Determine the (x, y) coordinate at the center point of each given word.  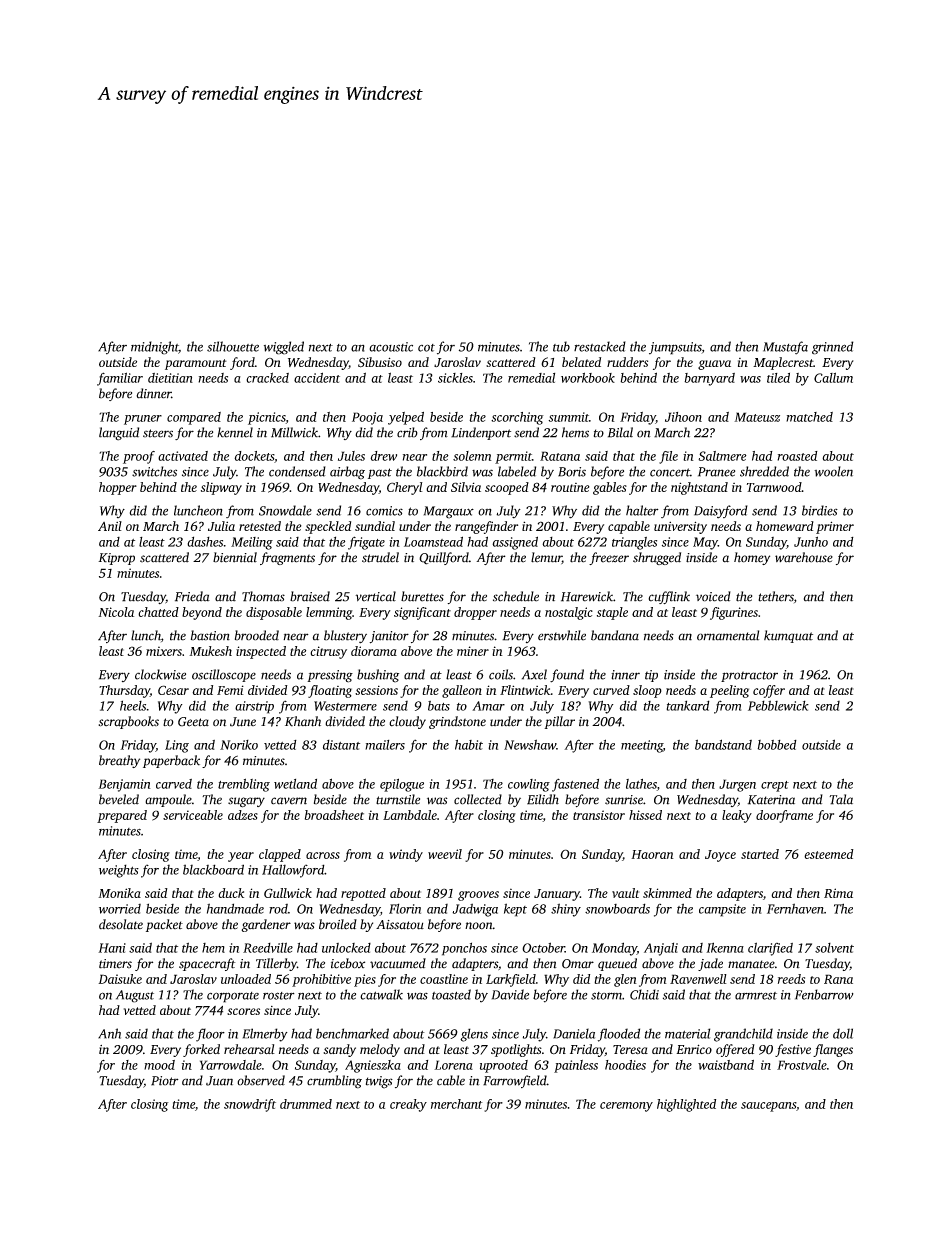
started (760, 854)
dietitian (170, 378)
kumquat (788, 636)
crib (407, 432)
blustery (345, 637)
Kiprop (116, 559)
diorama (374, 651)
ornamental (728, 635)
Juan (219, 1081)
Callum (833, 377)
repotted (363, 894)
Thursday (124, 691)
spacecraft (207, 964)
